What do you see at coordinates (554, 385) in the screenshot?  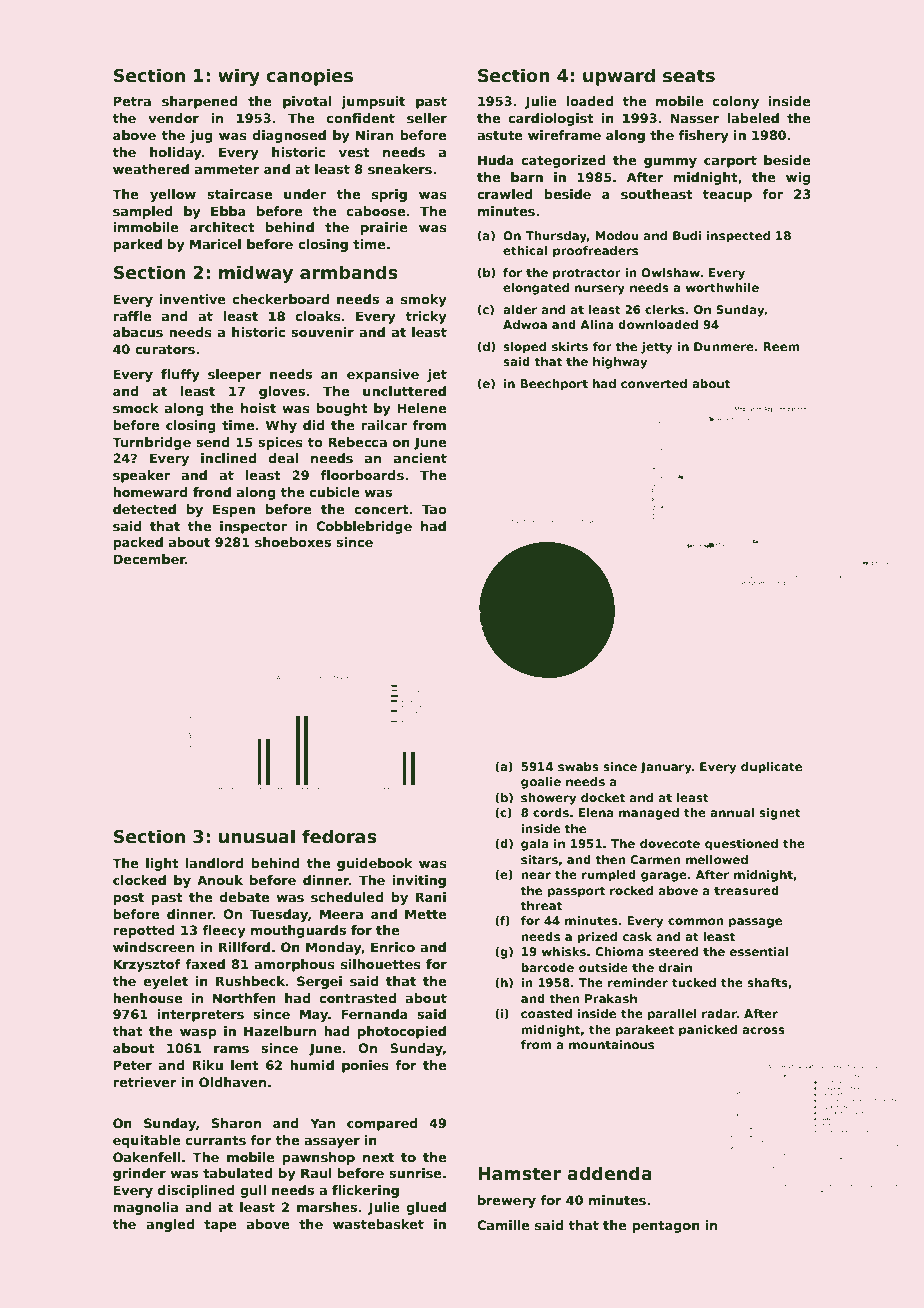 I see `Beechport` at bounding box center [554, 385].
